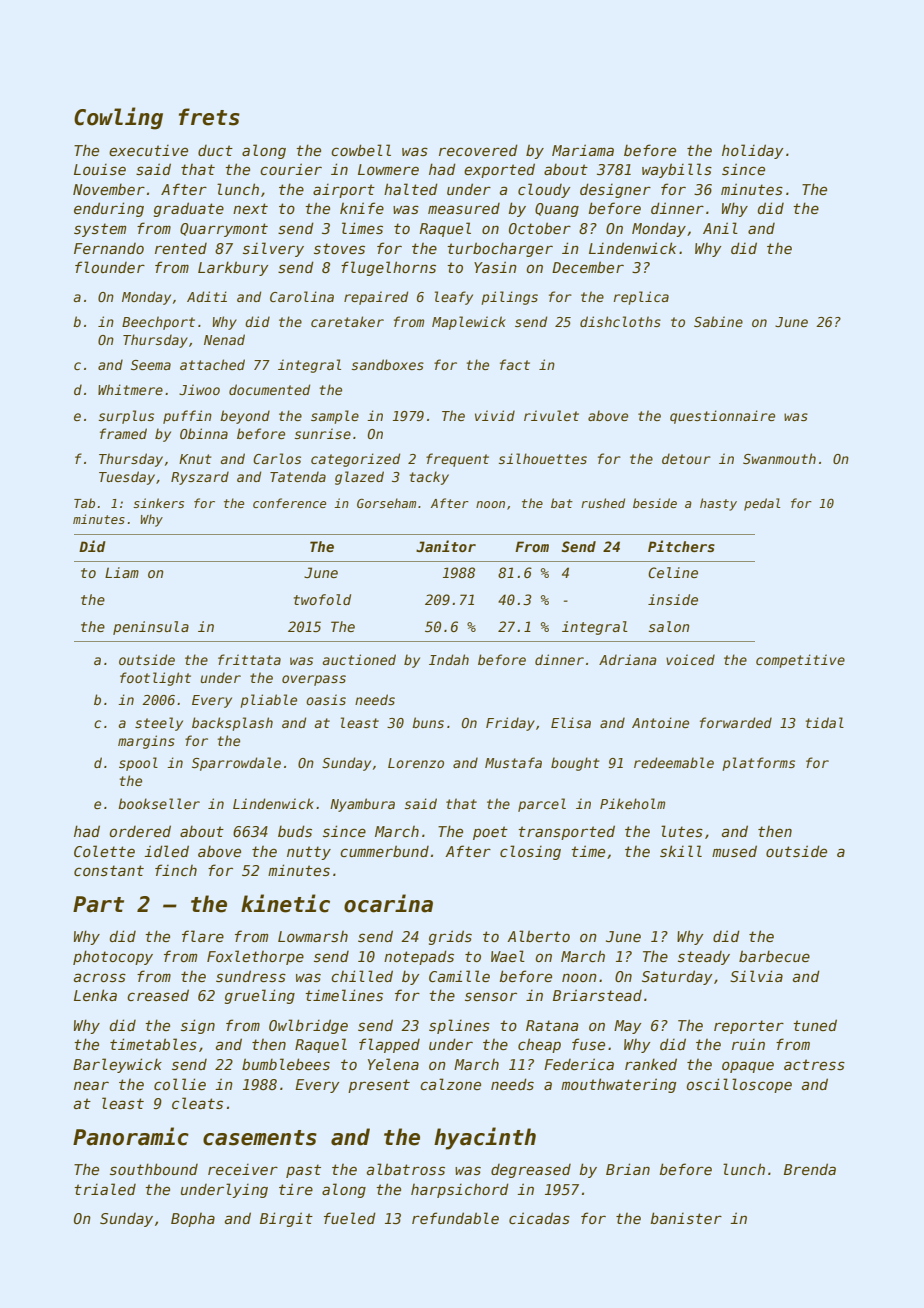  What do you see at coordinates (632, 803) in the screenshot?
I see `Pikeholm` at bounding box center [632, 803].
